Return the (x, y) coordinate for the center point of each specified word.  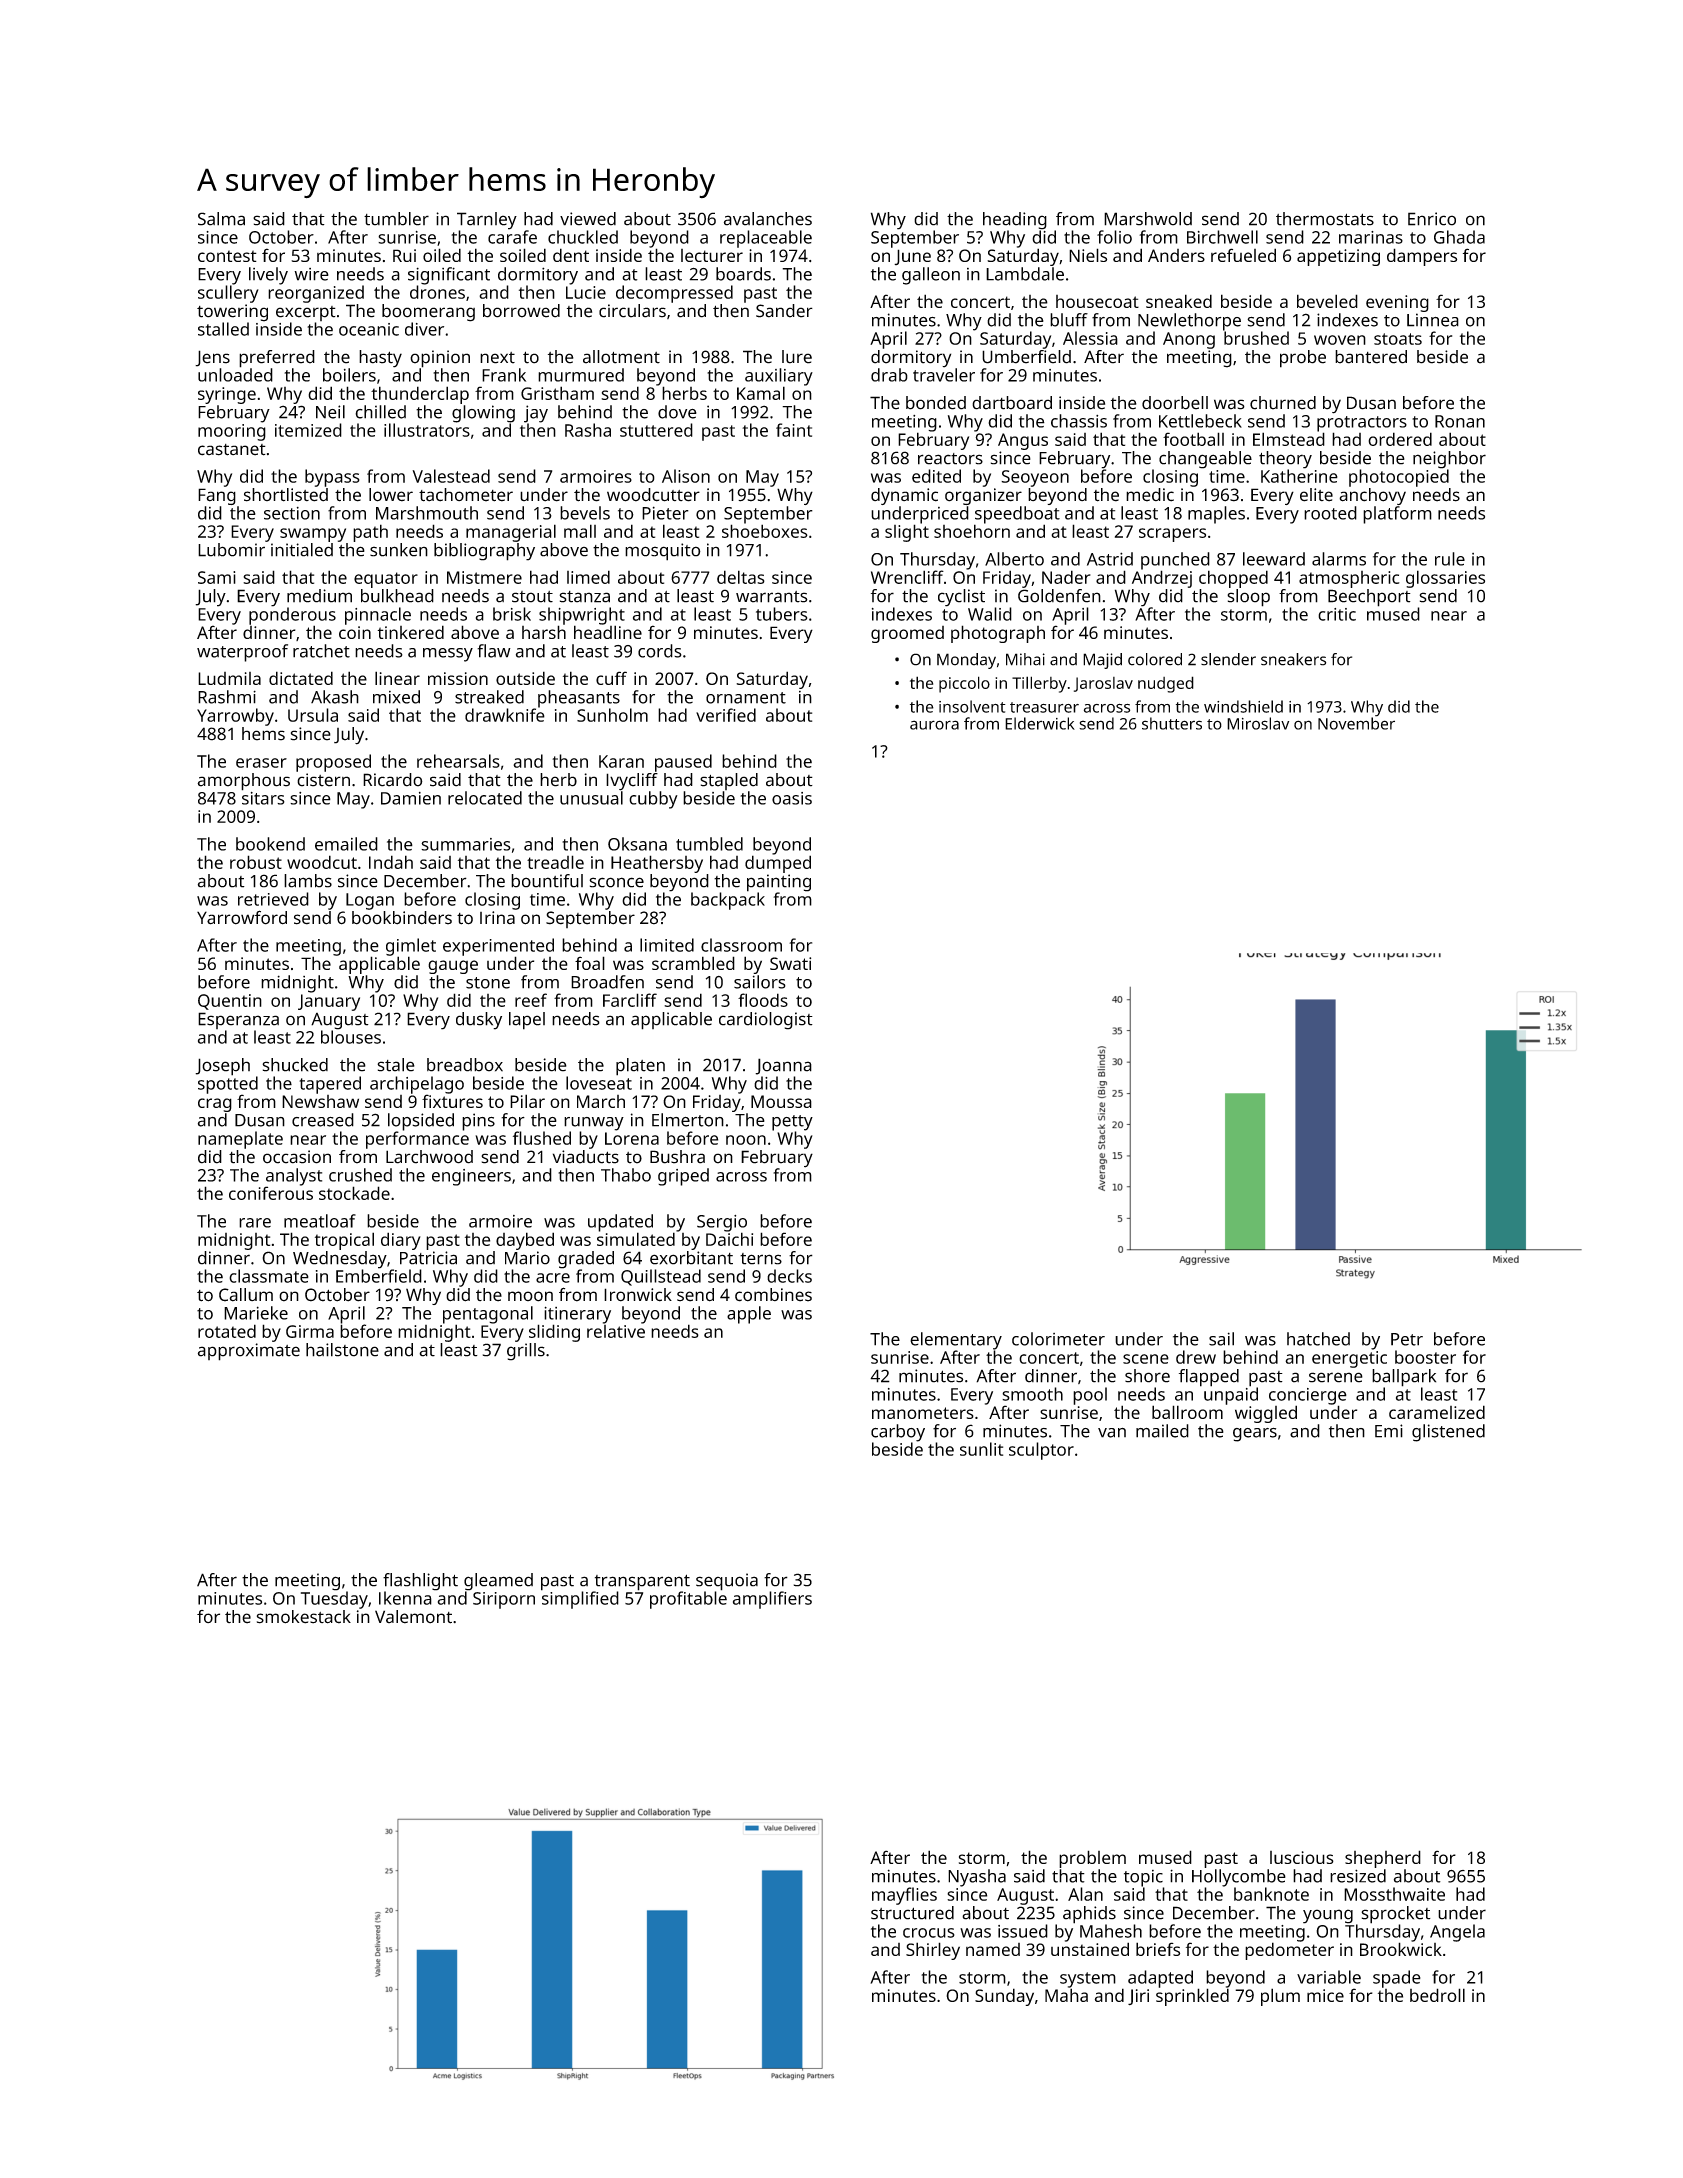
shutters (1172, 723)
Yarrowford (242, 917)
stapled (729, 781)
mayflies (904, 1896)
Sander (784, 311)
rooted (1330, 513)
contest (227, 256)
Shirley (933, 1951)
